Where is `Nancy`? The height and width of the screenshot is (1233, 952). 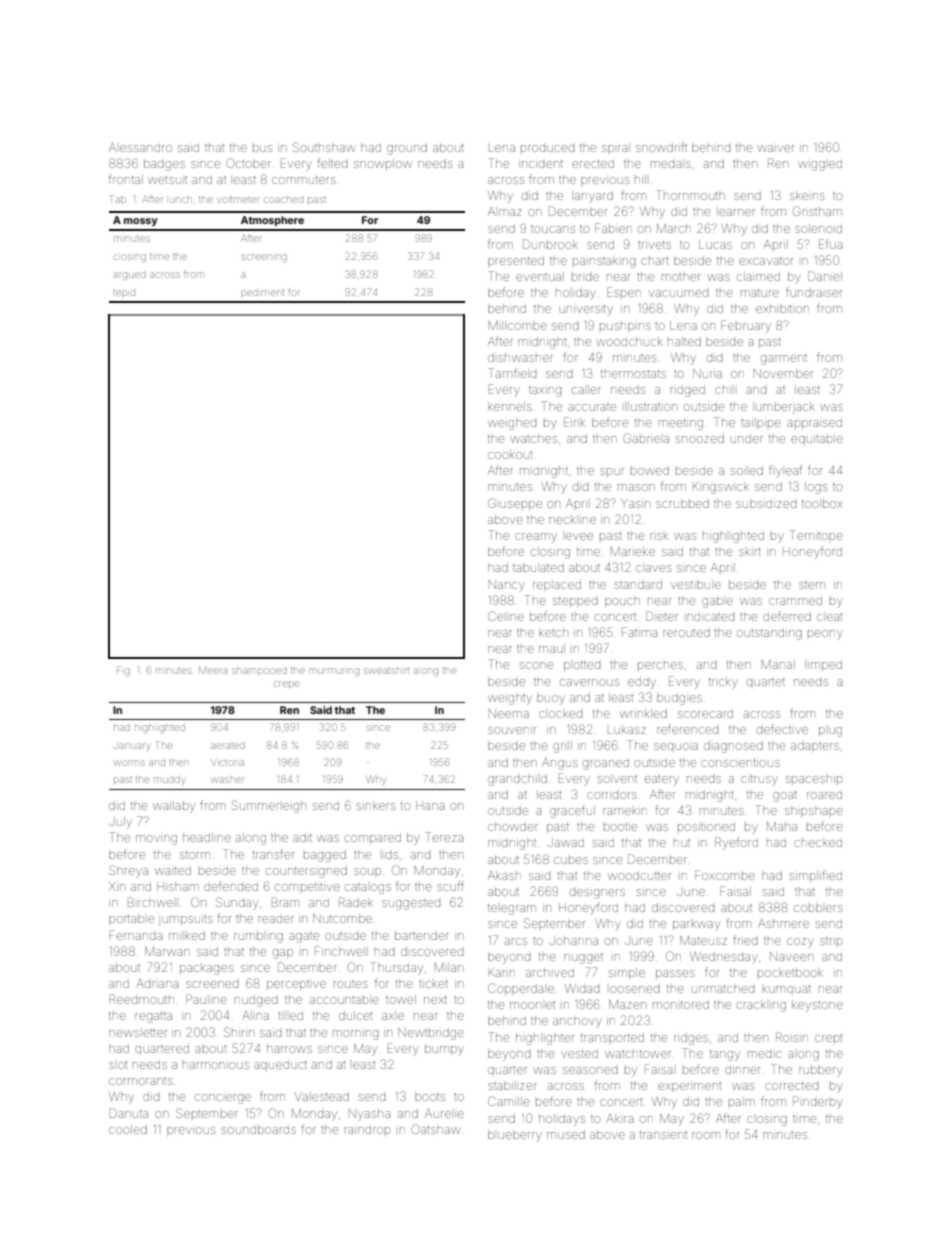
Nancy is located at coordinates (507, 586).
